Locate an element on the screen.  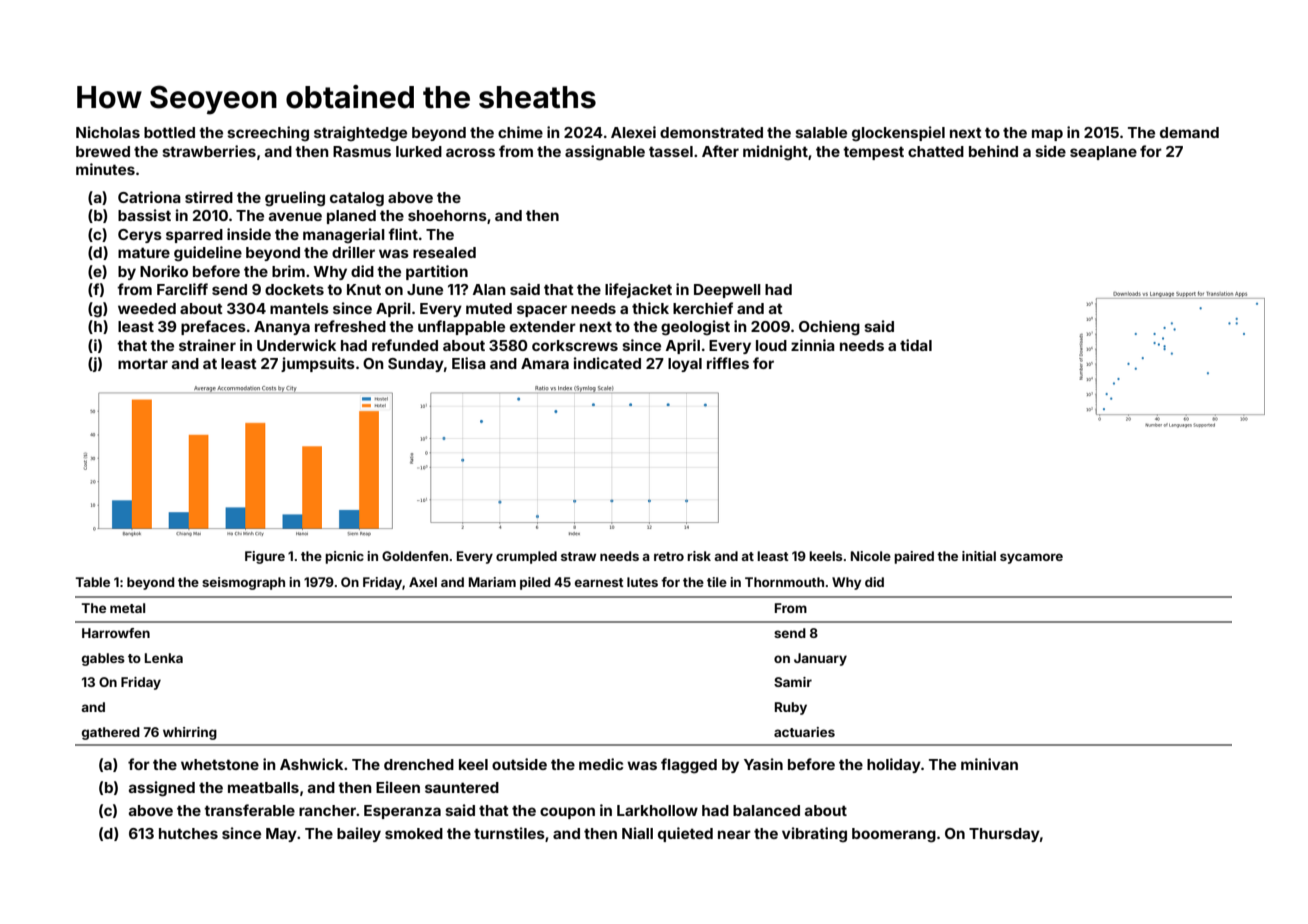
demand is located at coordinates (1189, 132).
